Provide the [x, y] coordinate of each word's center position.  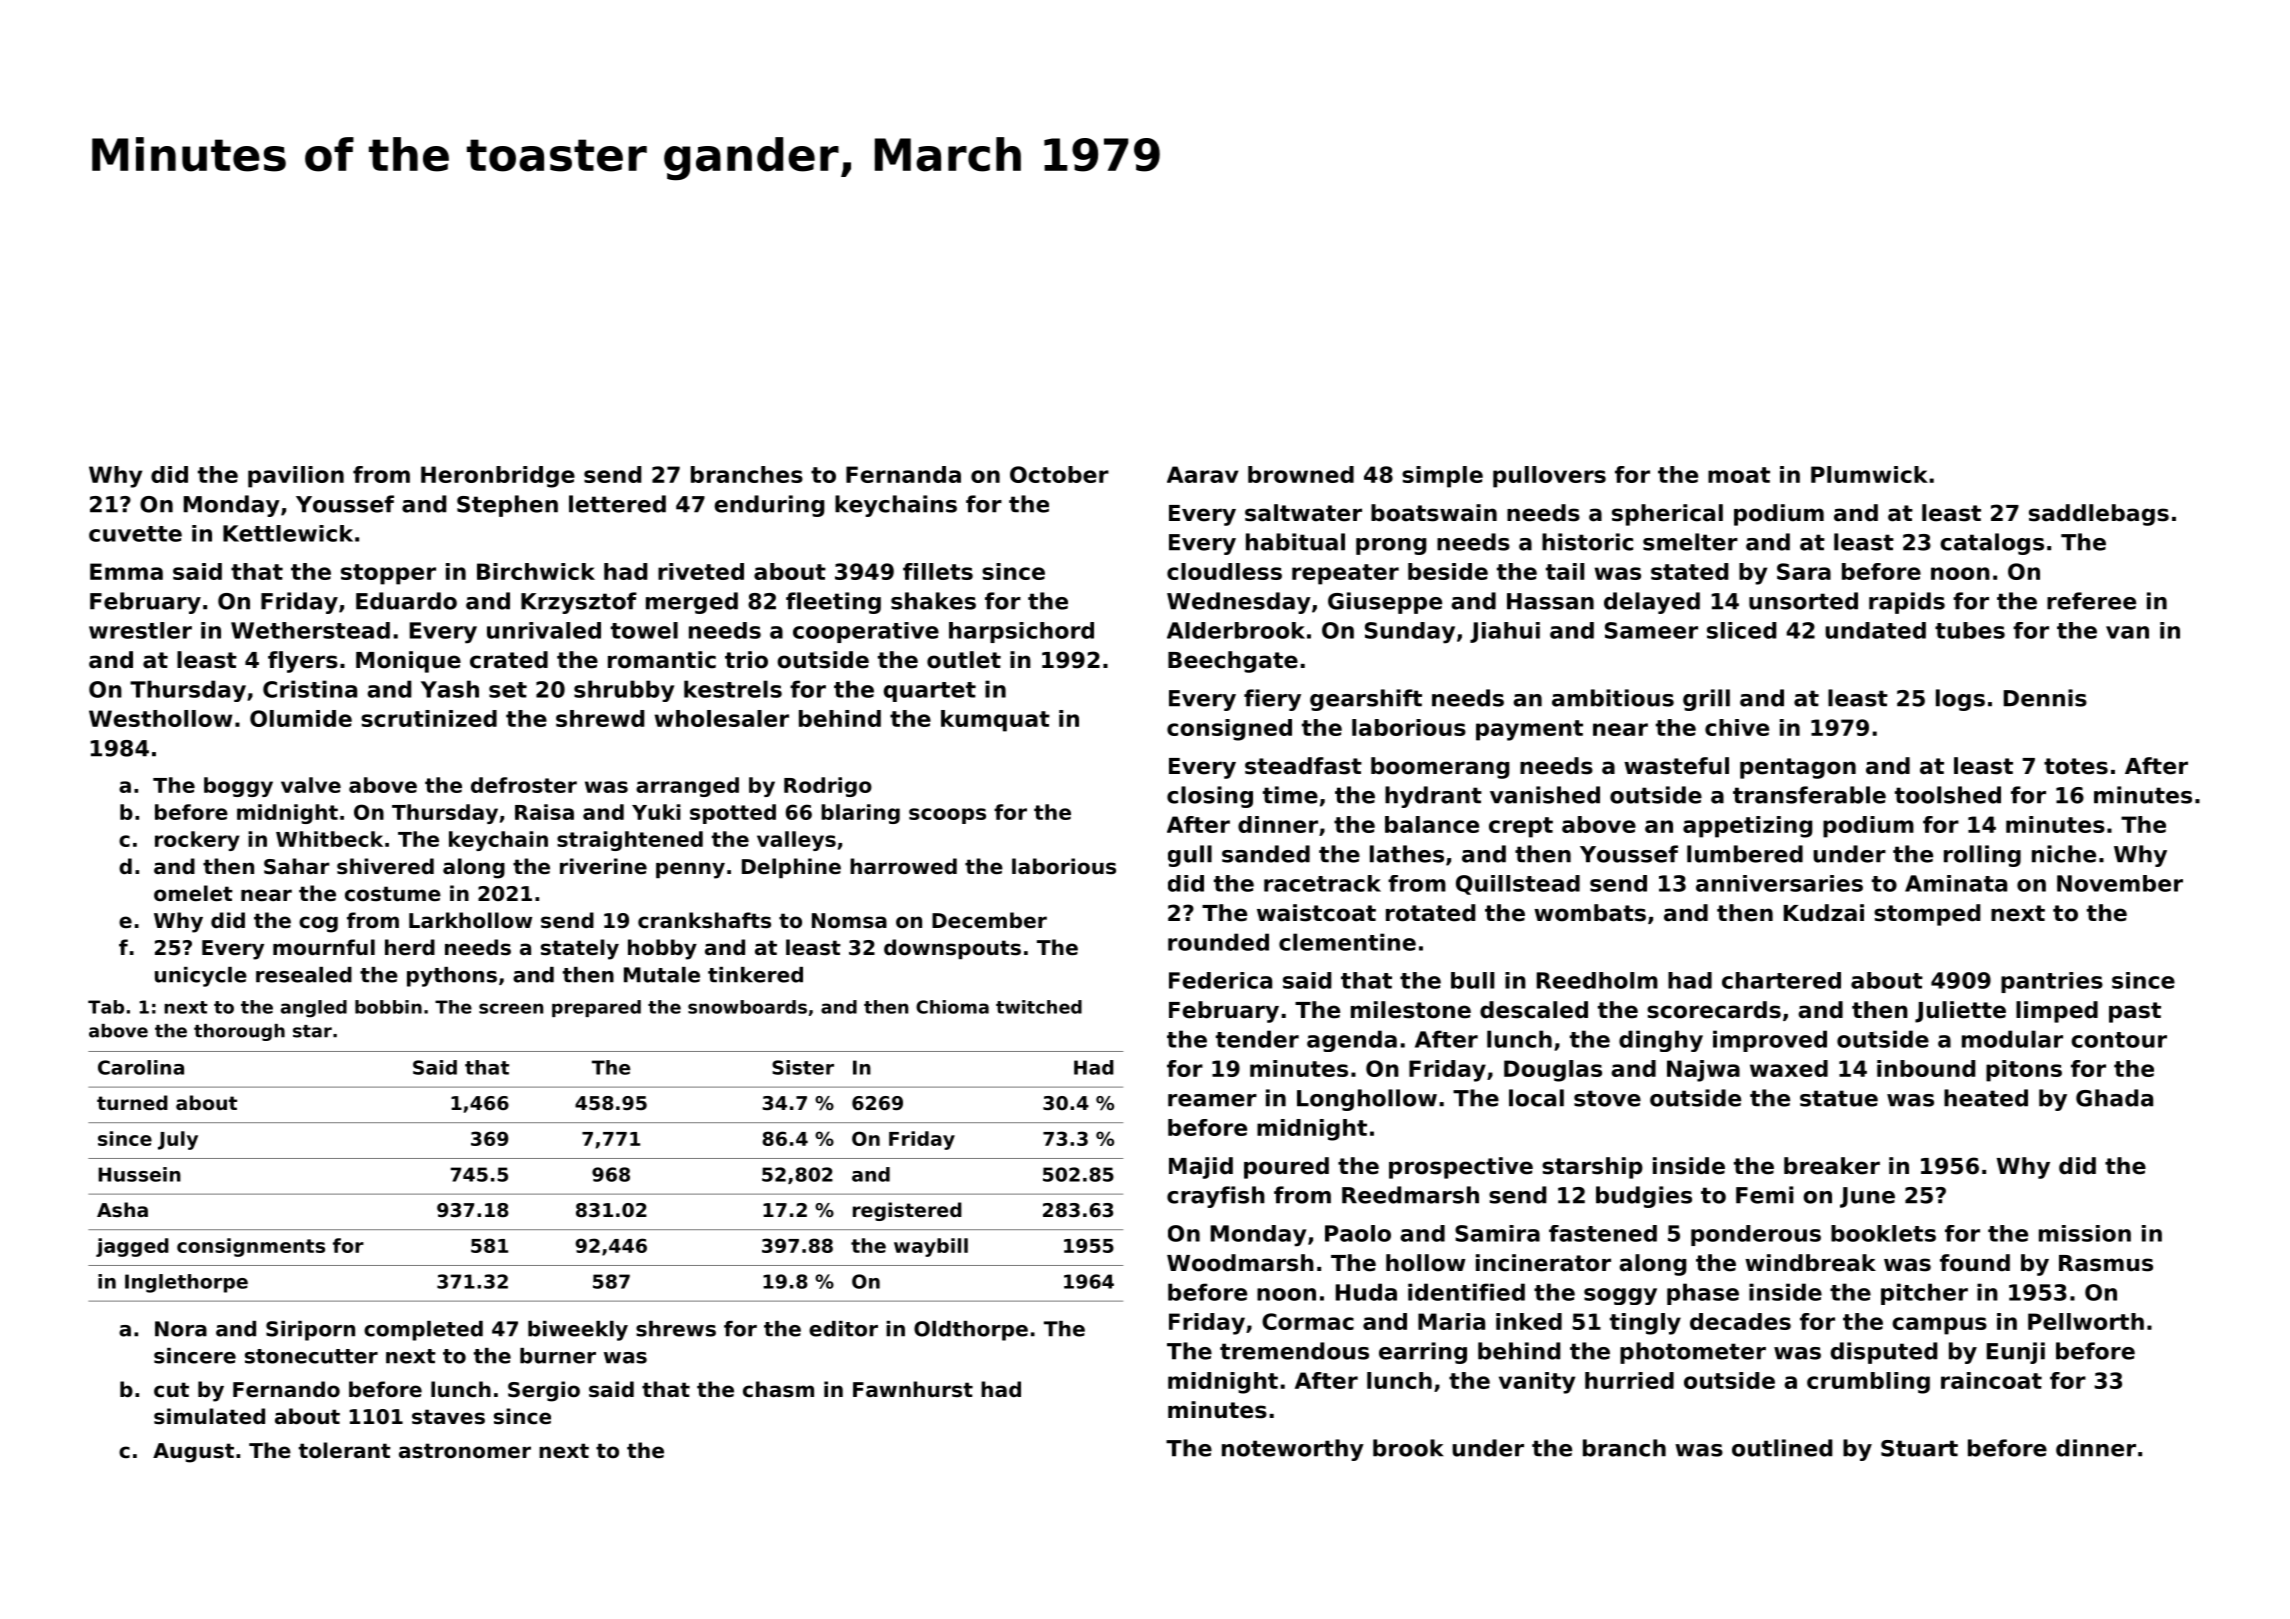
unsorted [1803, 601]
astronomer [465, 1451]
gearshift [1366, 700]
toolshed [1948, 795]
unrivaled [544, 630]
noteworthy [1293, 1450]
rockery [197, 841]
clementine [1347, 942]
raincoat [1991, 1380]
